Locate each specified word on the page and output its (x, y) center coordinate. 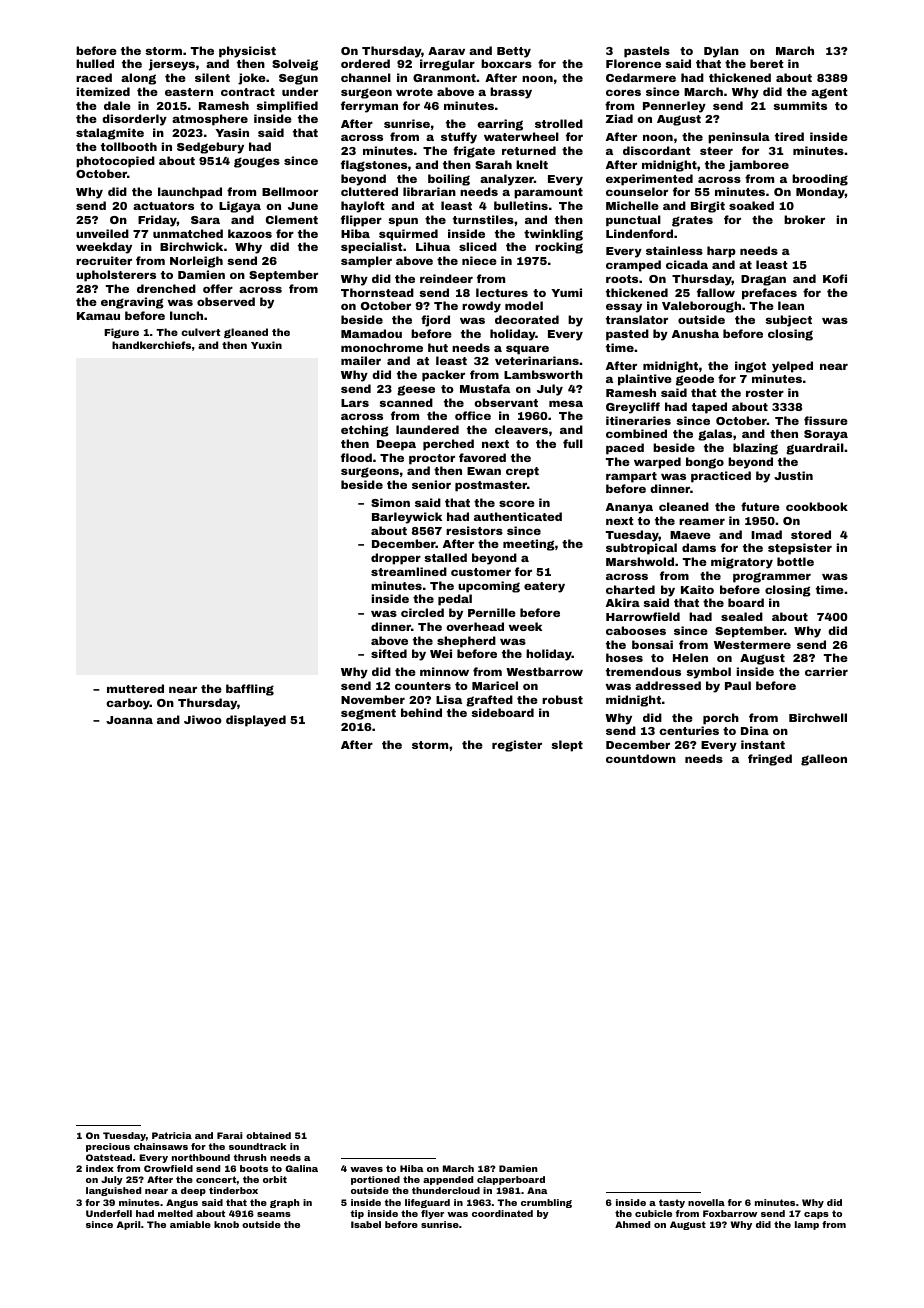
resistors (474, 530)
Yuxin (266, 345)
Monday (820, 193)
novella (706, 1202)
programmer (772, 577)
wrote (414, 92)
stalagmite (110, 134)
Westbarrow (544, 671)
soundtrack (257, 1146)
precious (108, 1147)
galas (715, 435)
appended (448, 1180)
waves (366, 1169)
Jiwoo (203, 719)
